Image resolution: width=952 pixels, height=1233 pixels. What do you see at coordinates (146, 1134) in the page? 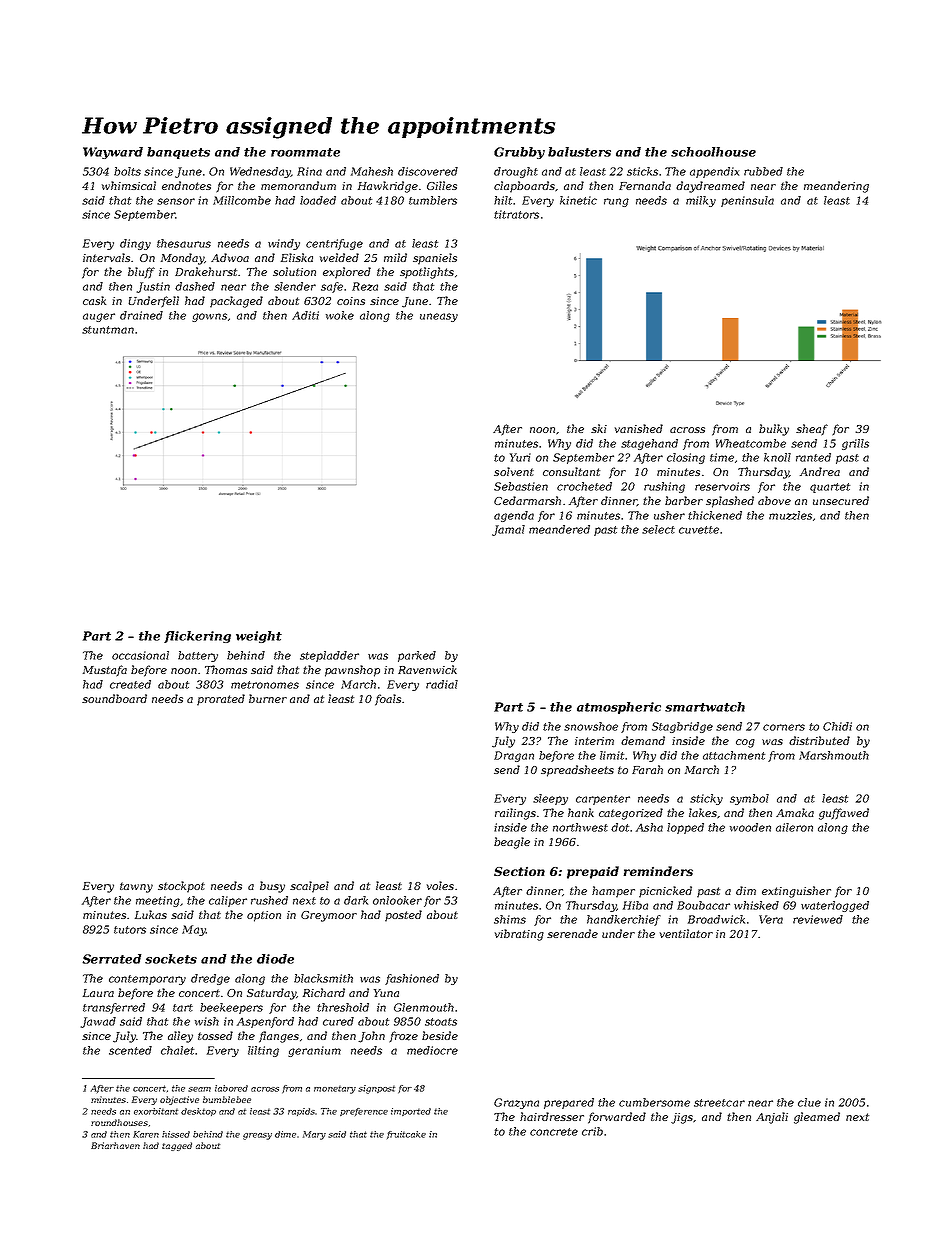
I see `Karen` at bounding box center [146, 1134].
